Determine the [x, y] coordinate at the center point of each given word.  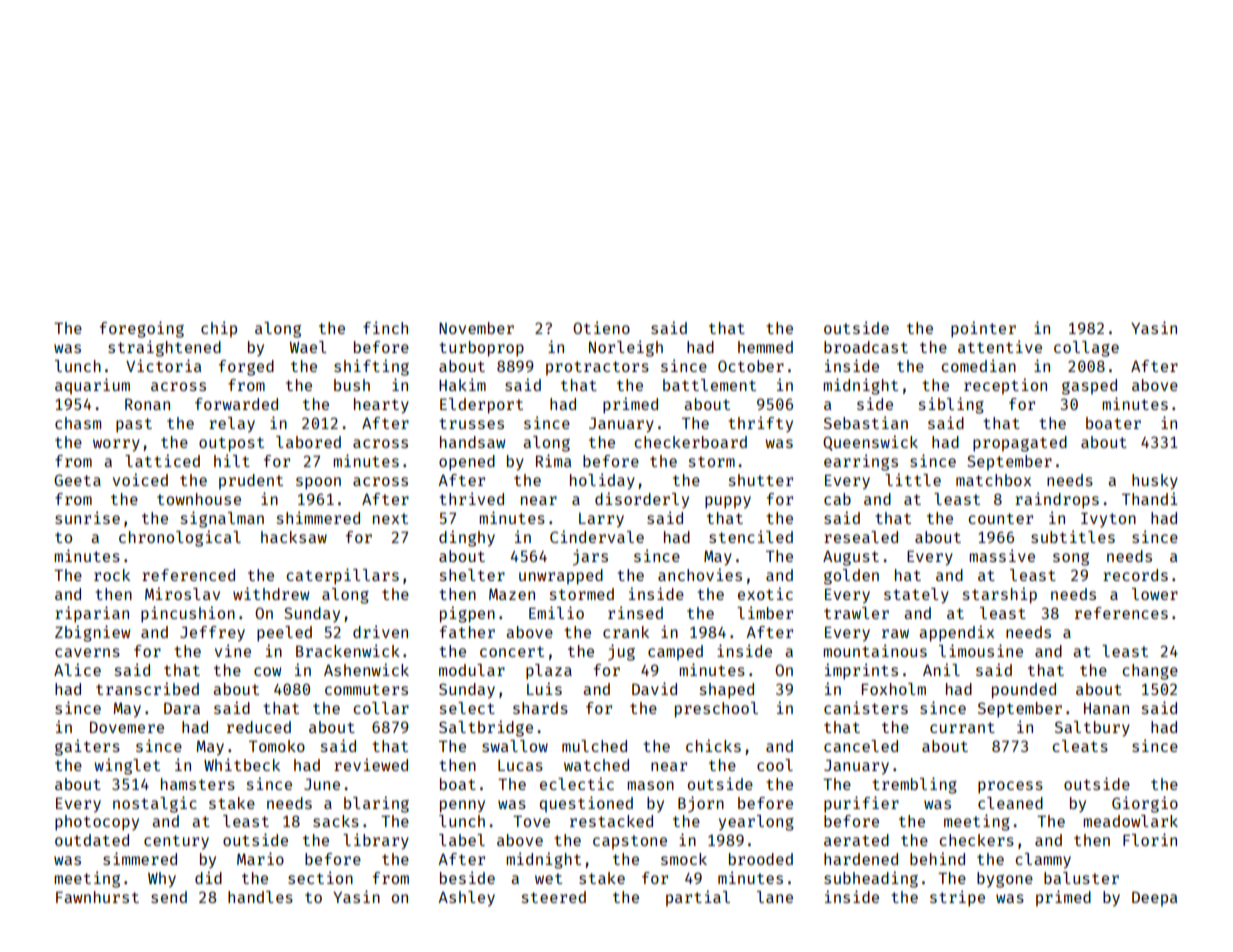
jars [590, 557]
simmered [140, 858]
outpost [231, 444]
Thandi [1150, 498]
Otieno [601, 327]
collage [1086, 349]
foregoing [142, 329]
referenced [188, 575]
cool [775, 765]
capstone [630, 842]
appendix [956, 633]
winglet [127, 766]
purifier [861, 804]
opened [467, 463]
